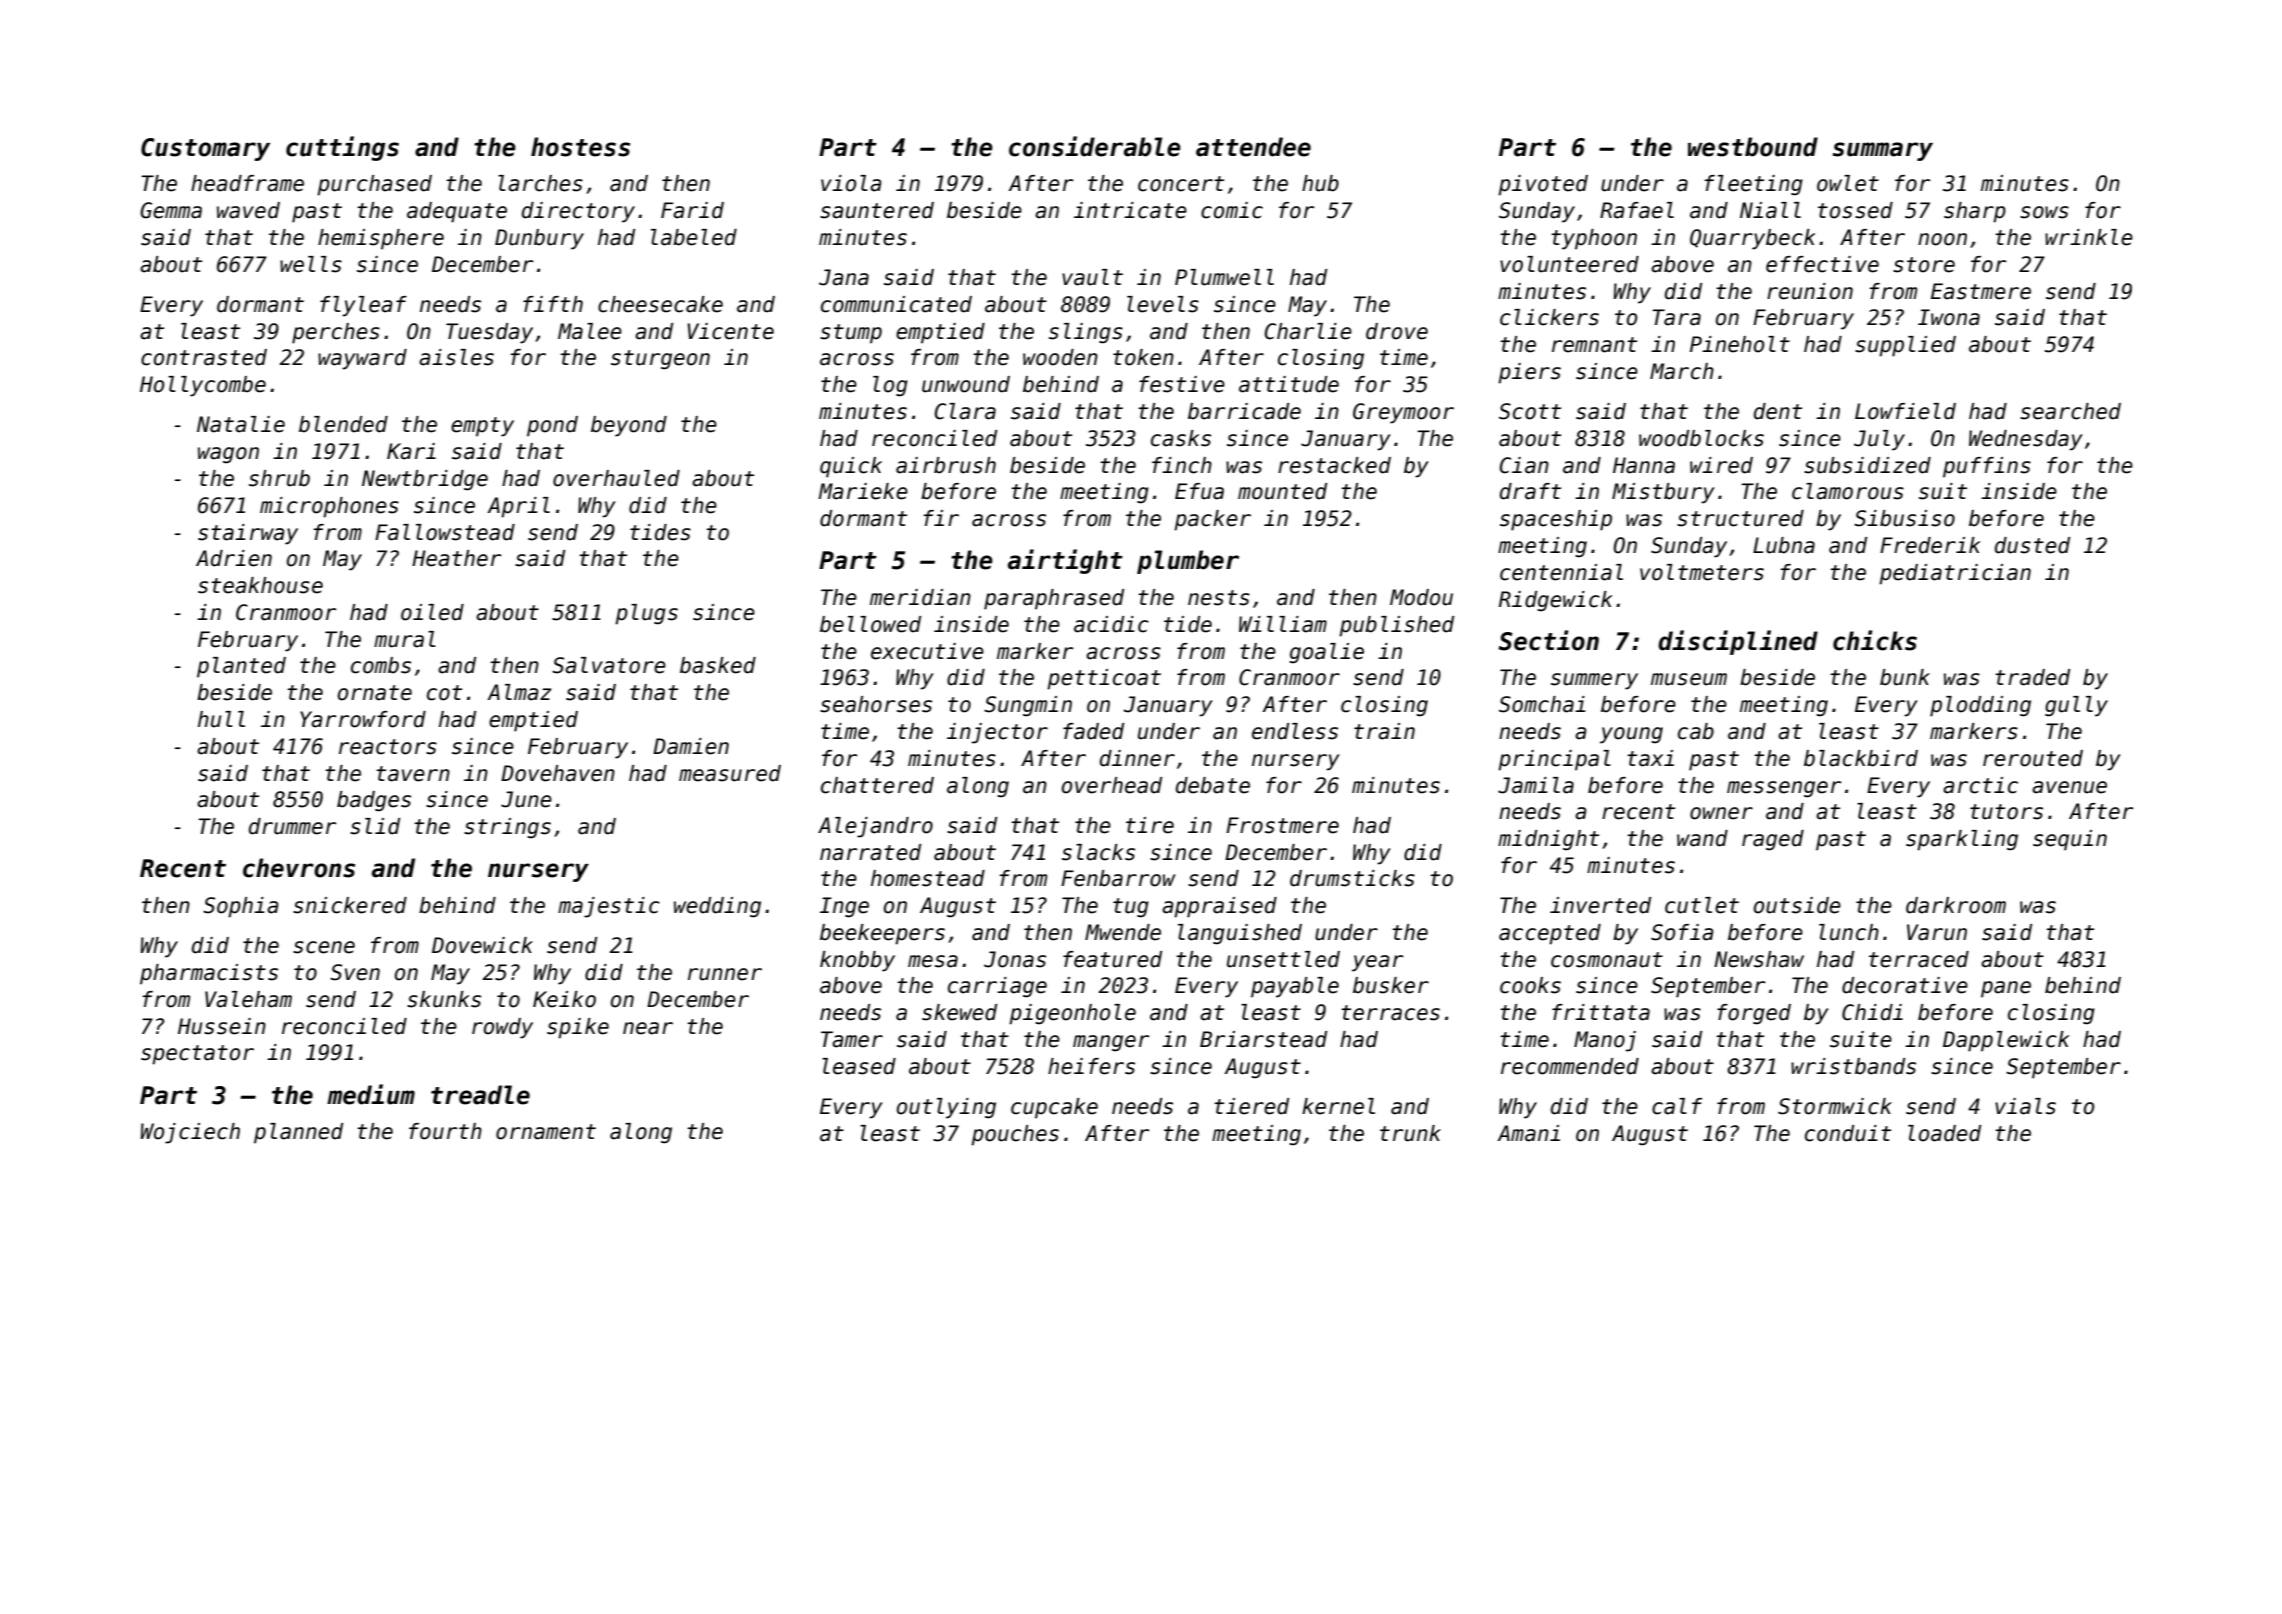  Describe the element at coordinates (1605, 1041) in the document. I see `Manoj` at that location.
